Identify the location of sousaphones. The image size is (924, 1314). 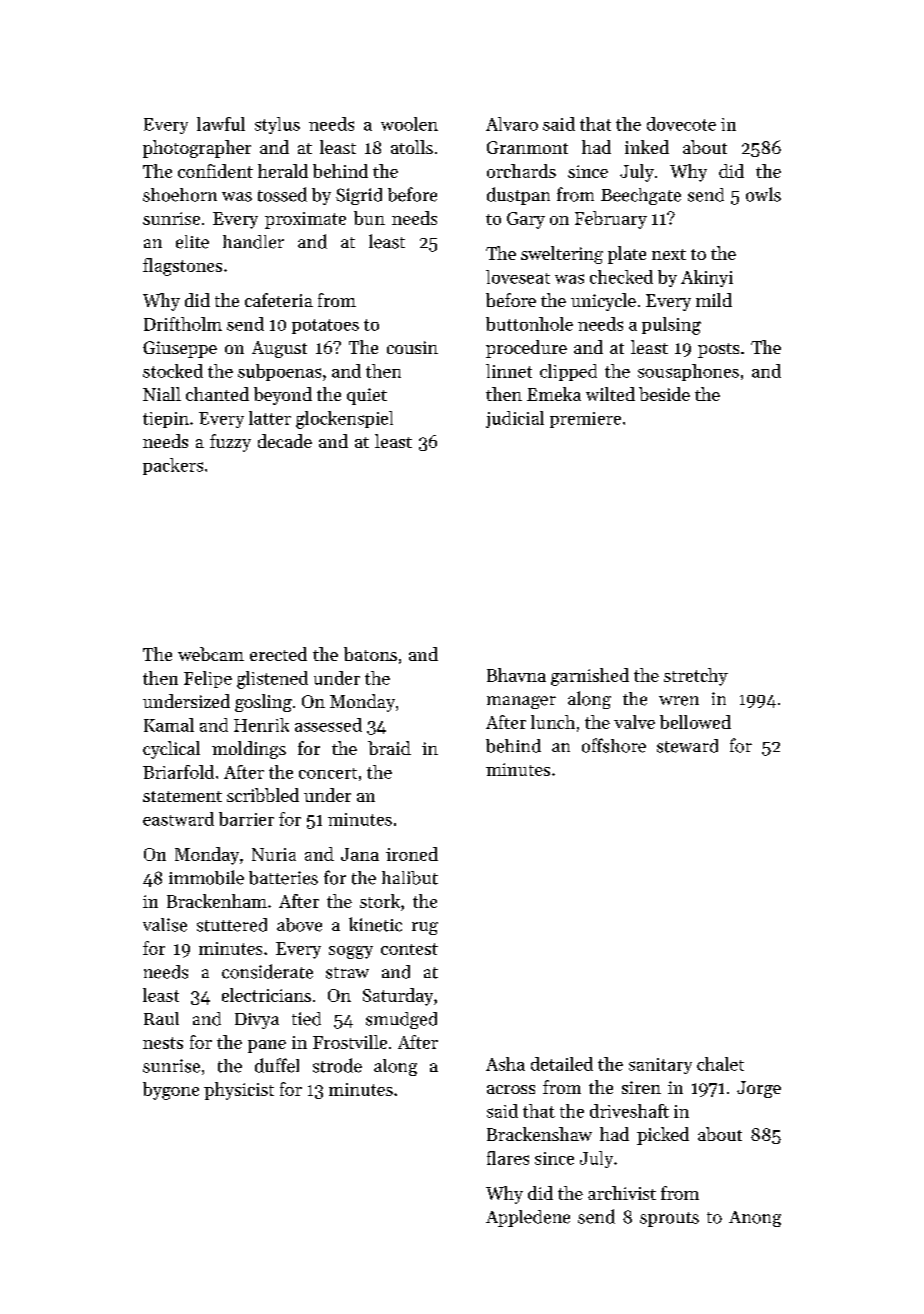
(688, 372).
